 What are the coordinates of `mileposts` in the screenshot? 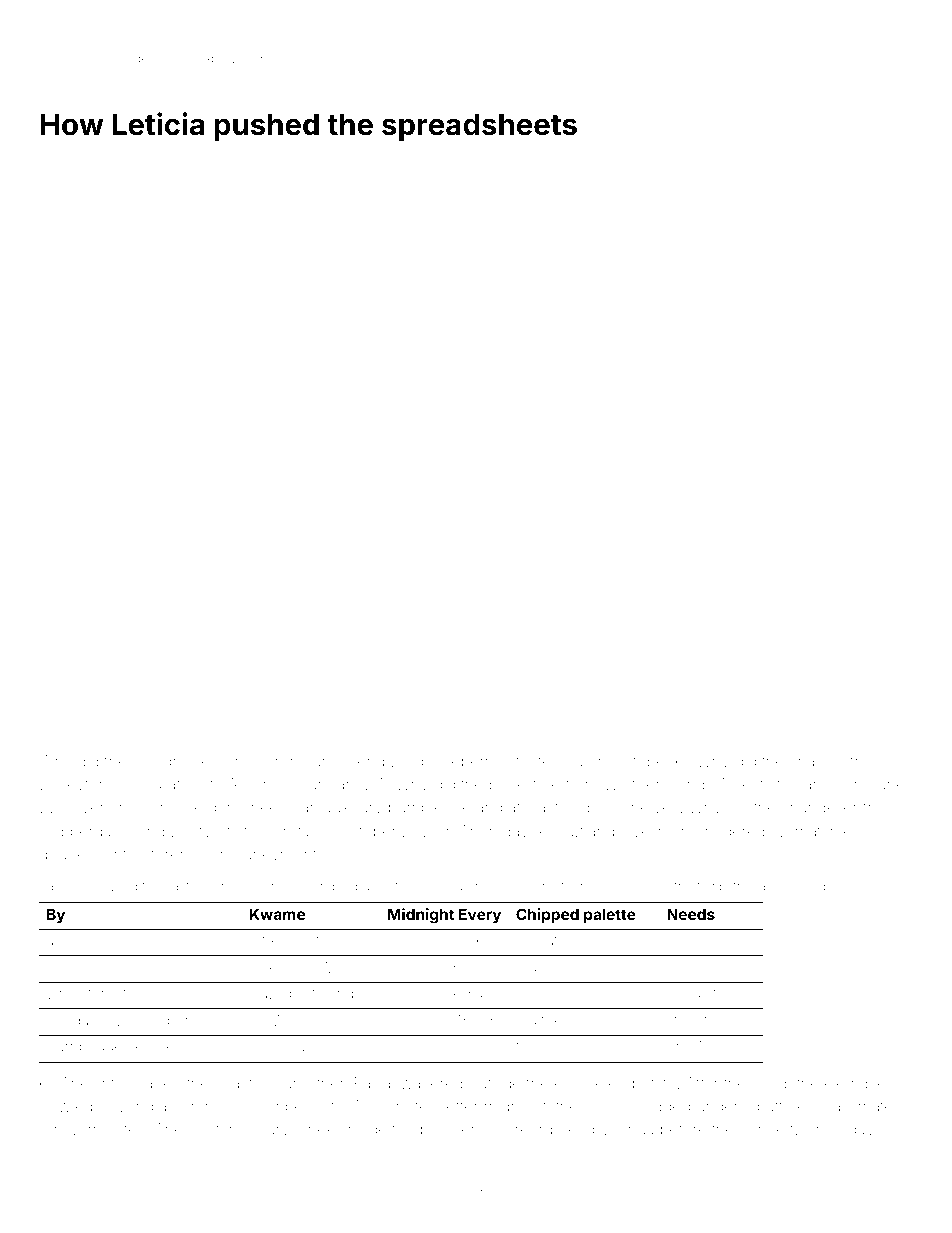 It's located at (282, 969).
